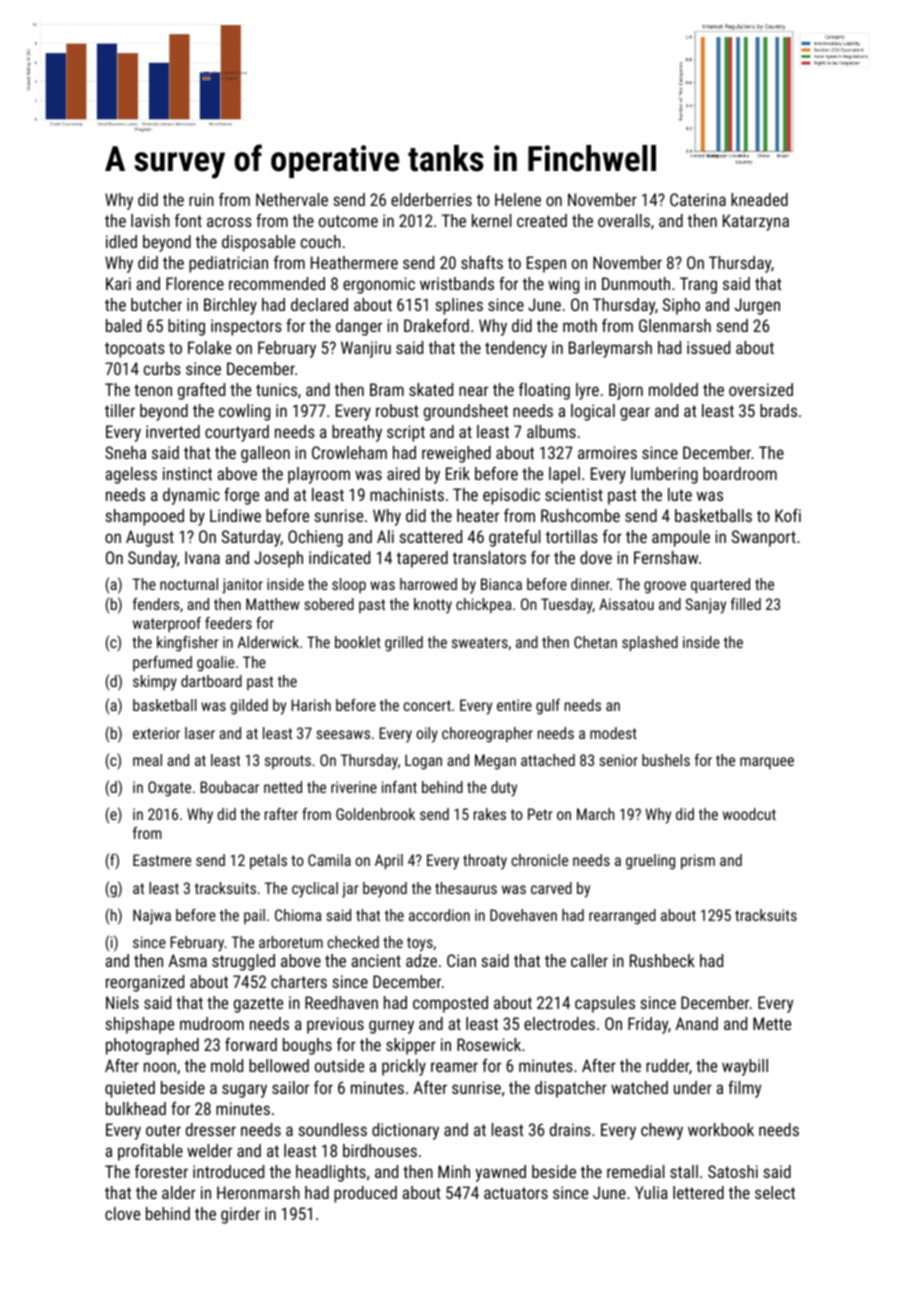  Describe the element at coordinates (155, 683) in the document. I see `skimpy` at that location.
